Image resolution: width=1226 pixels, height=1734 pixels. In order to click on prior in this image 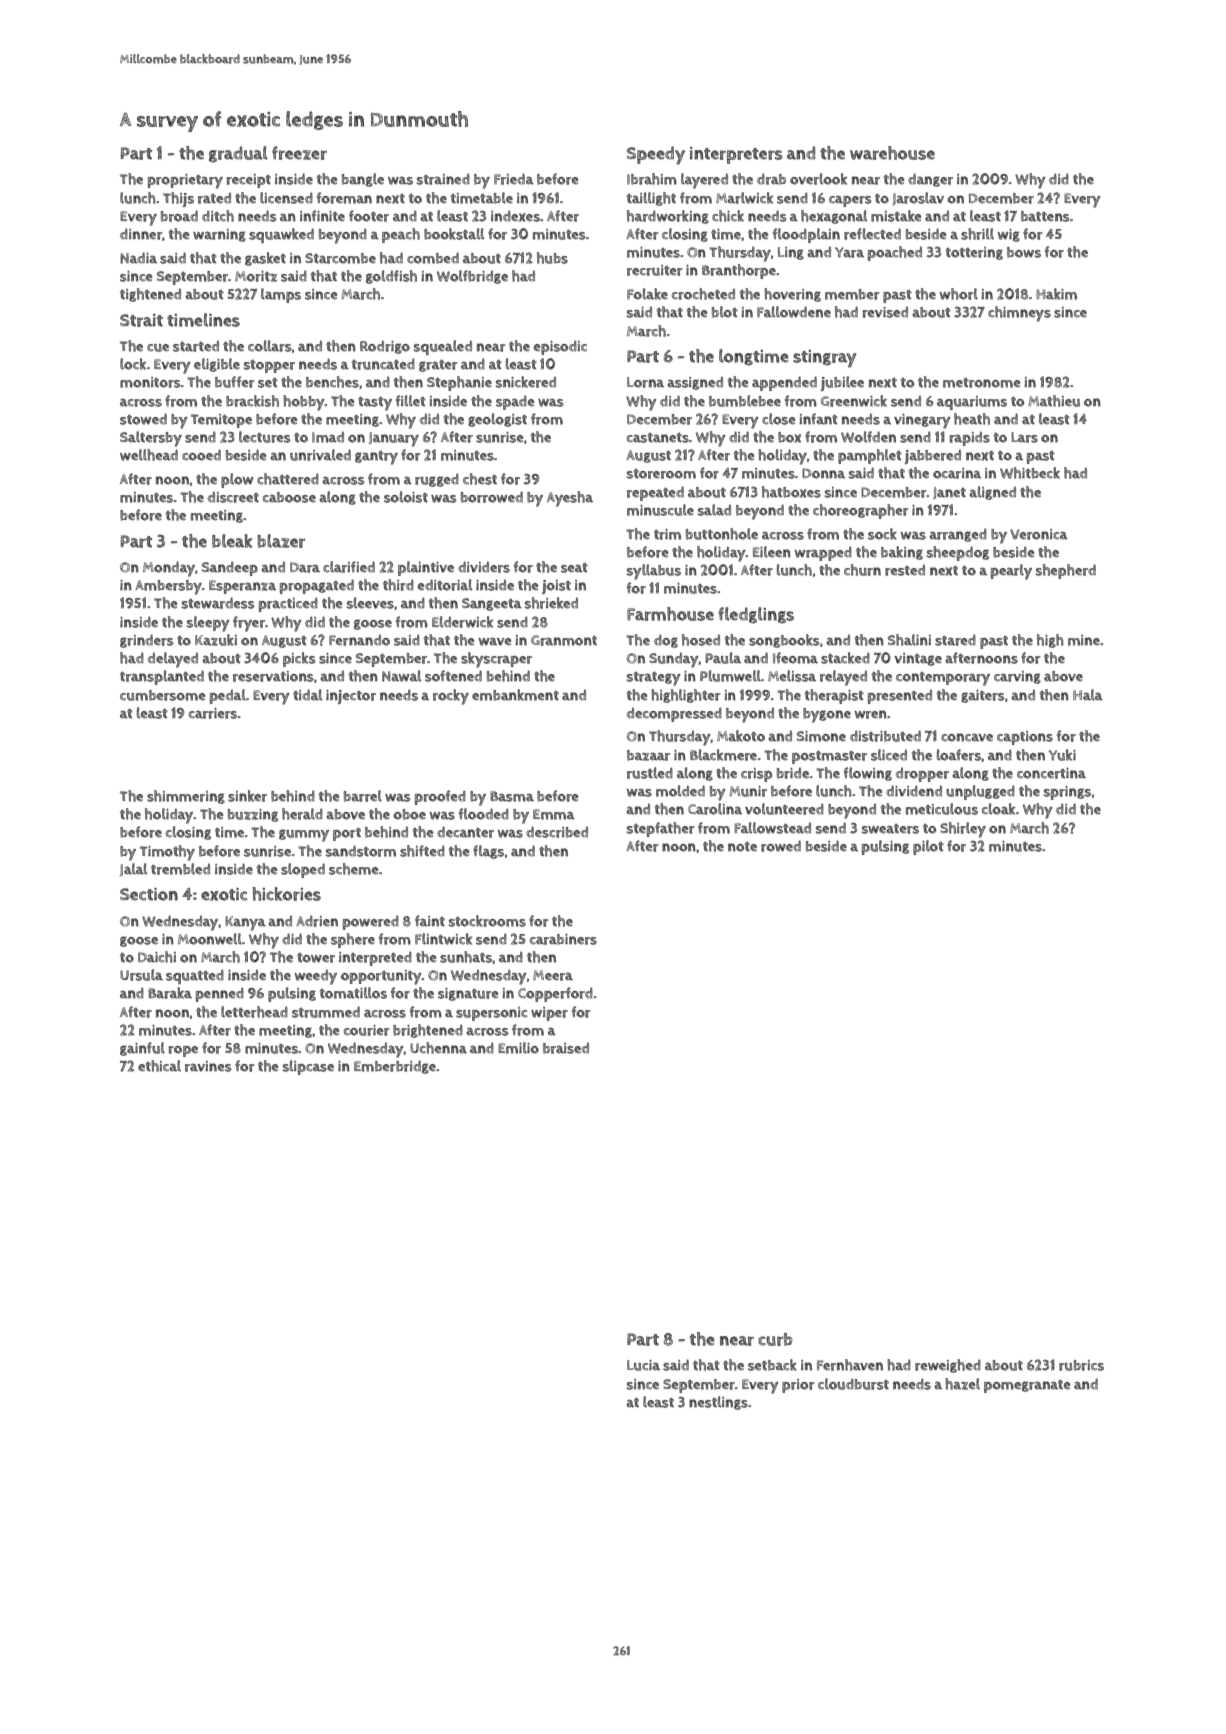, I will do `click(798, 1386)`.
